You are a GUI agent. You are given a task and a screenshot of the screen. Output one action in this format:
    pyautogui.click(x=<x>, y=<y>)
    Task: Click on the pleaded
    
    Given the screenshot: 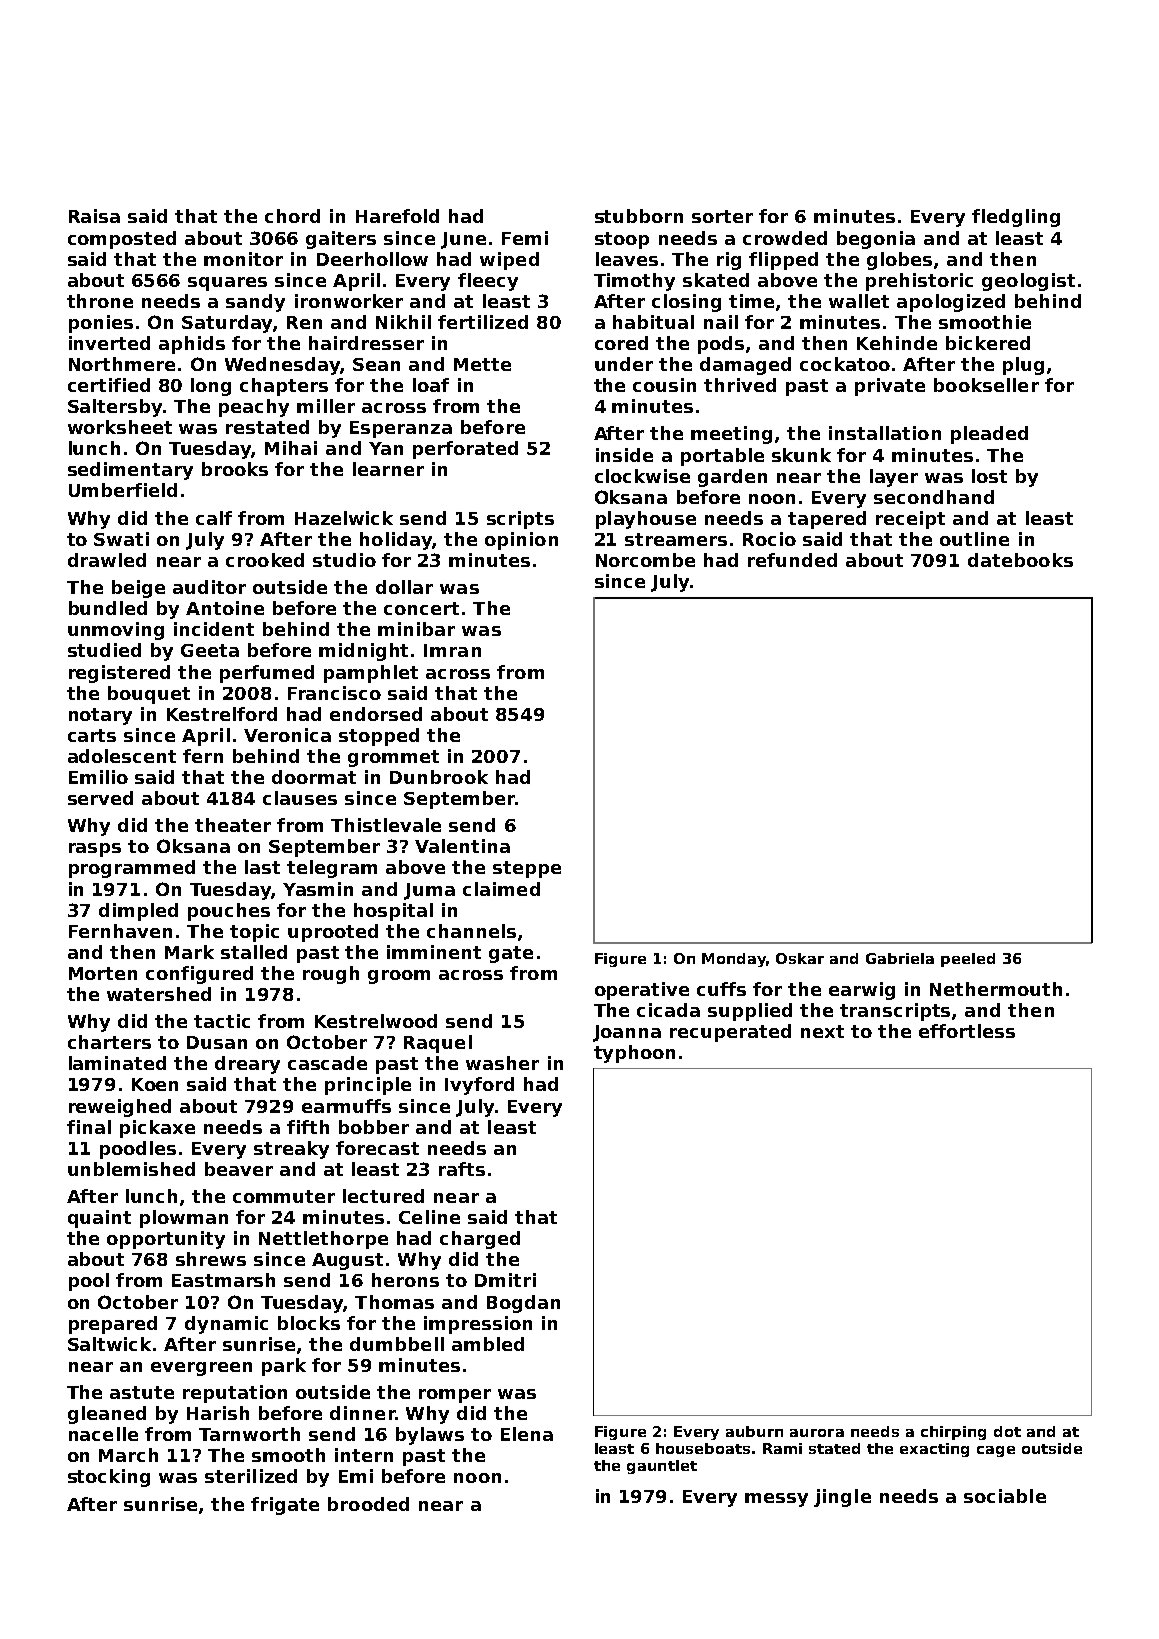 What is the action you would take?
    pyautogui.click(x=989, y=435)
